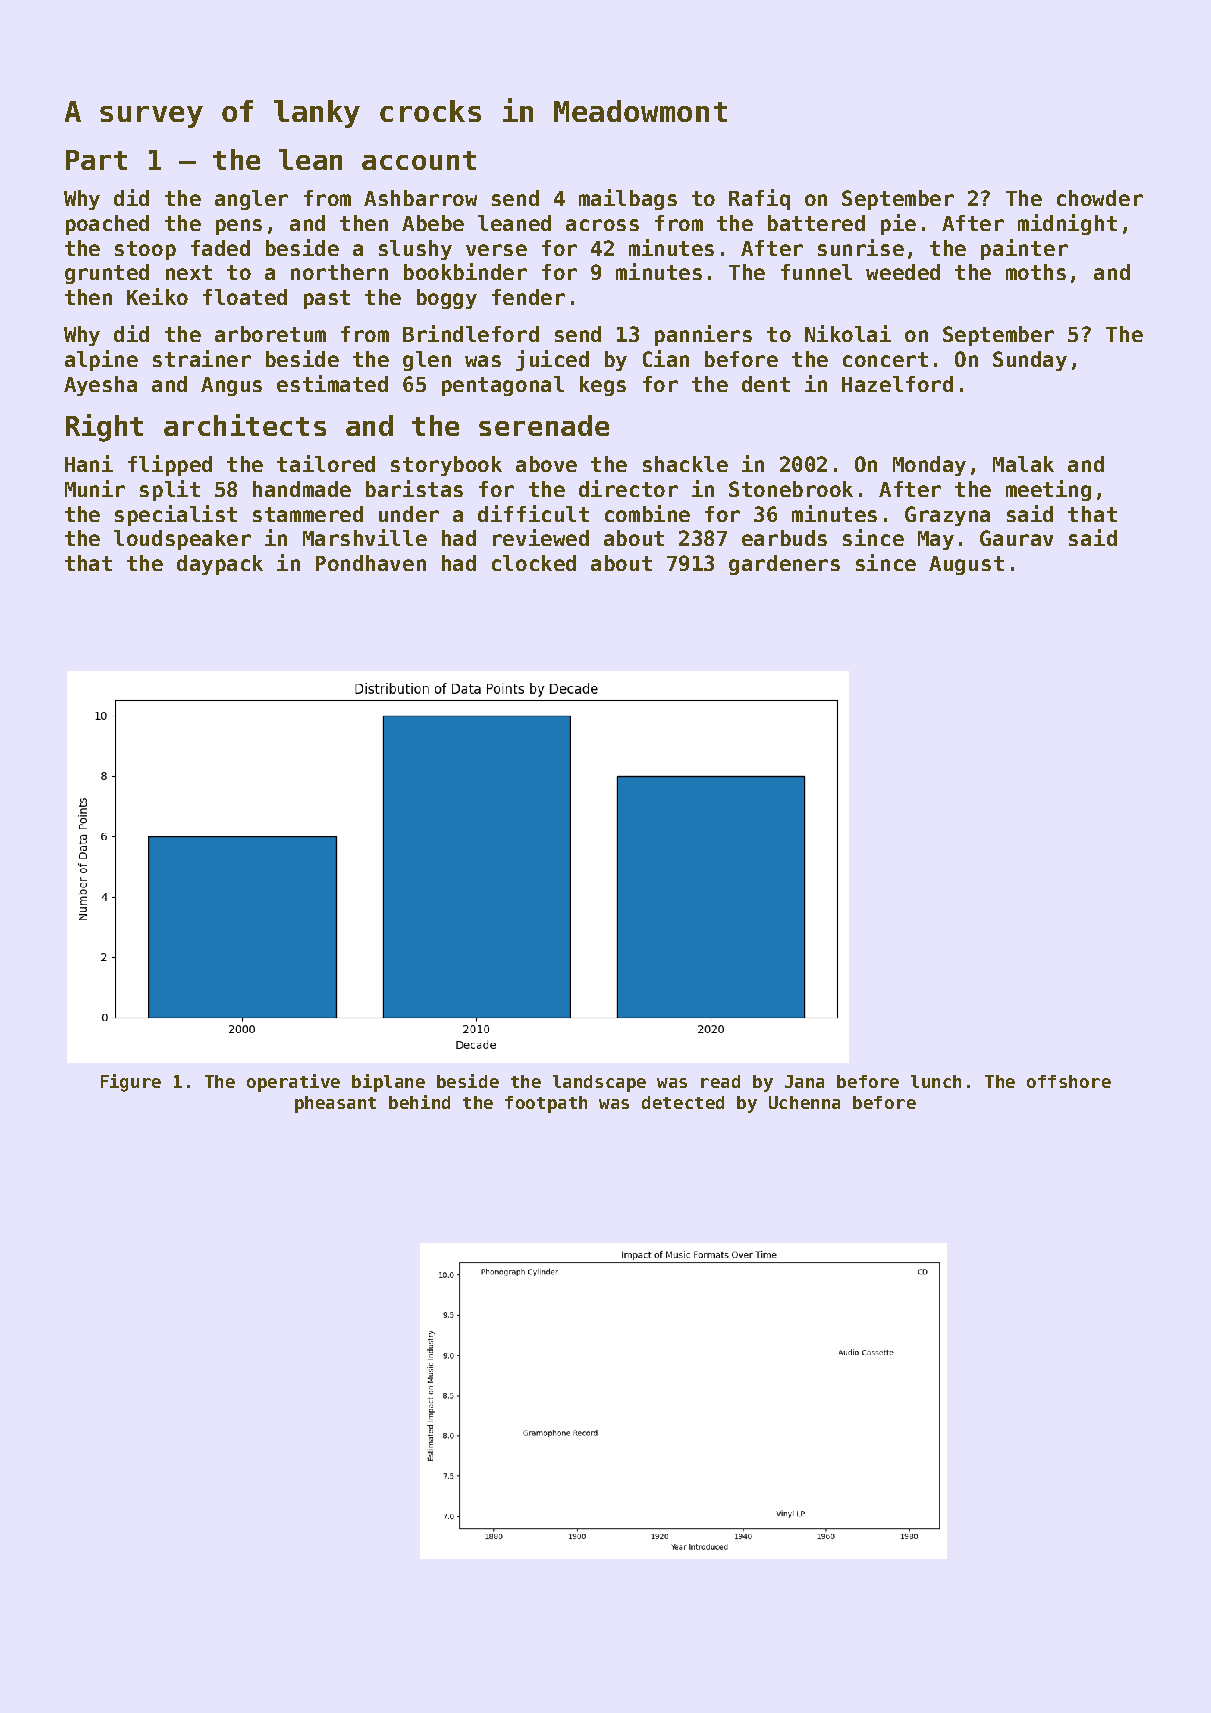 The image size is (1211, 1713). What do you see at coordinates (96, 160) in the page?
I see `Part` at bounding box center [96, 160].
